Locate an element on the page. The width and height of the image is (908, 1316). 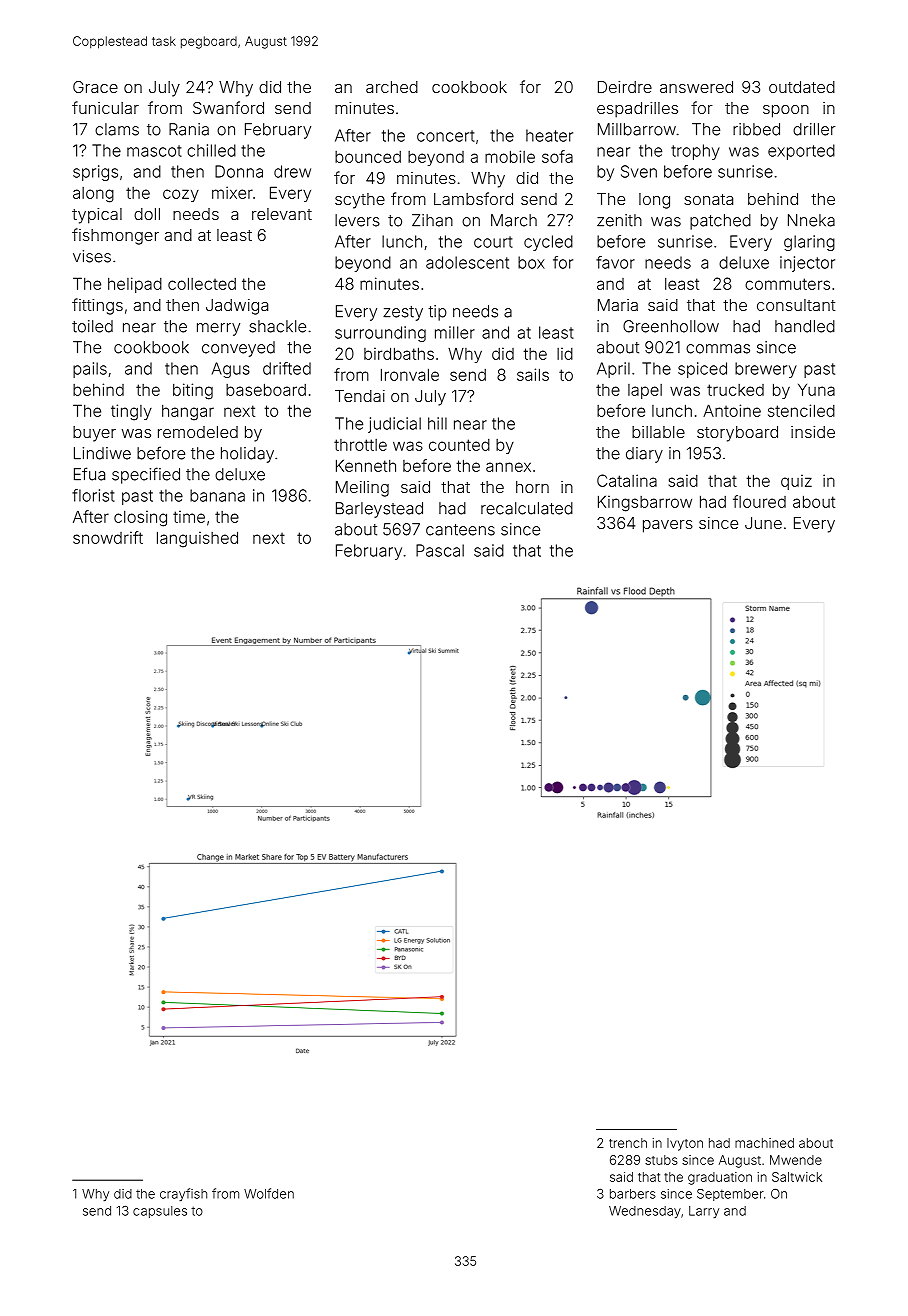
crayfish is located at coordinates (183, 1194).
